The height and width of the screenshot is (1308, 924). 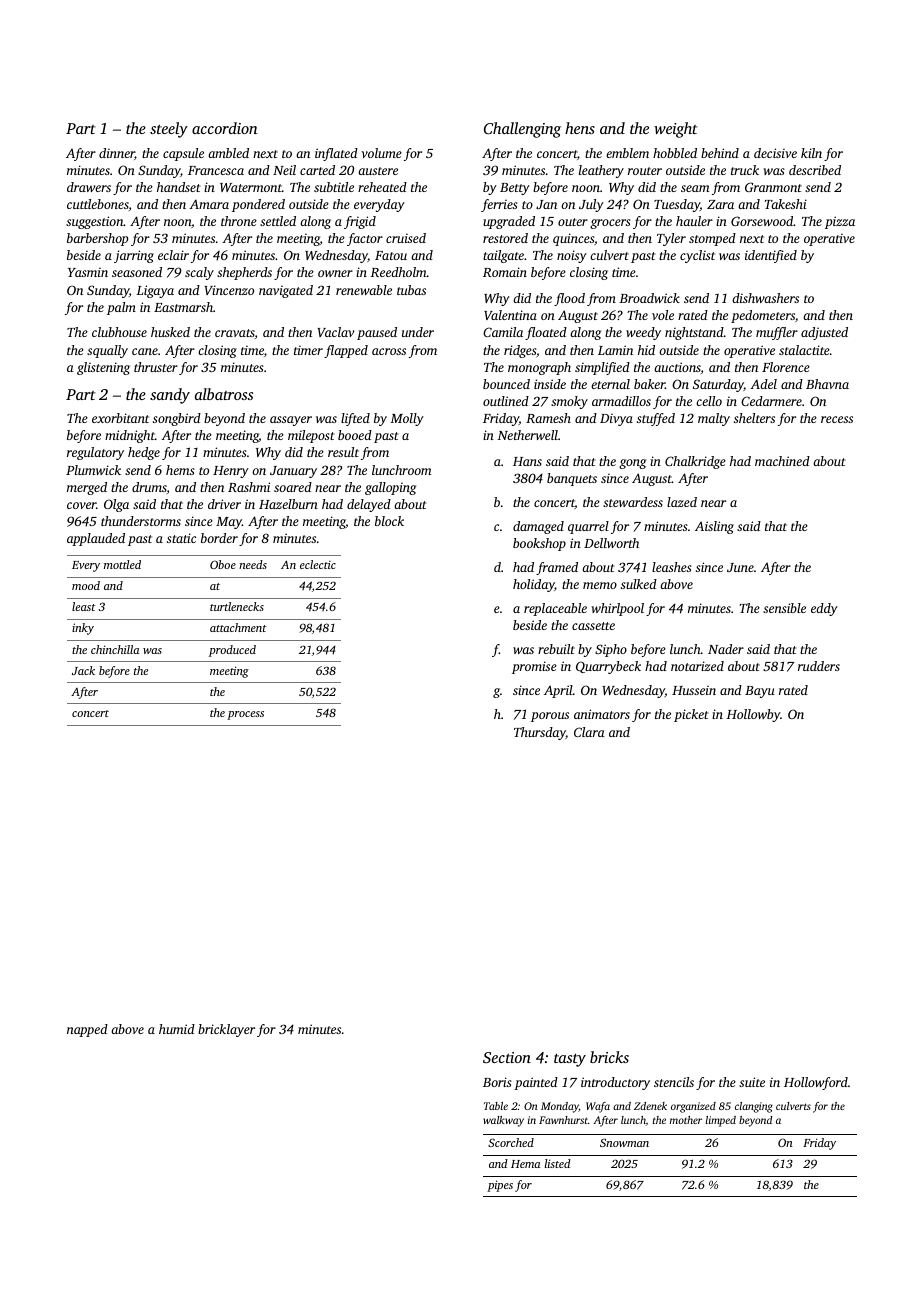 What do you see at coordinates (378, 171) in the screenshot?
I see `austere` at bounding box center [378, 171].
